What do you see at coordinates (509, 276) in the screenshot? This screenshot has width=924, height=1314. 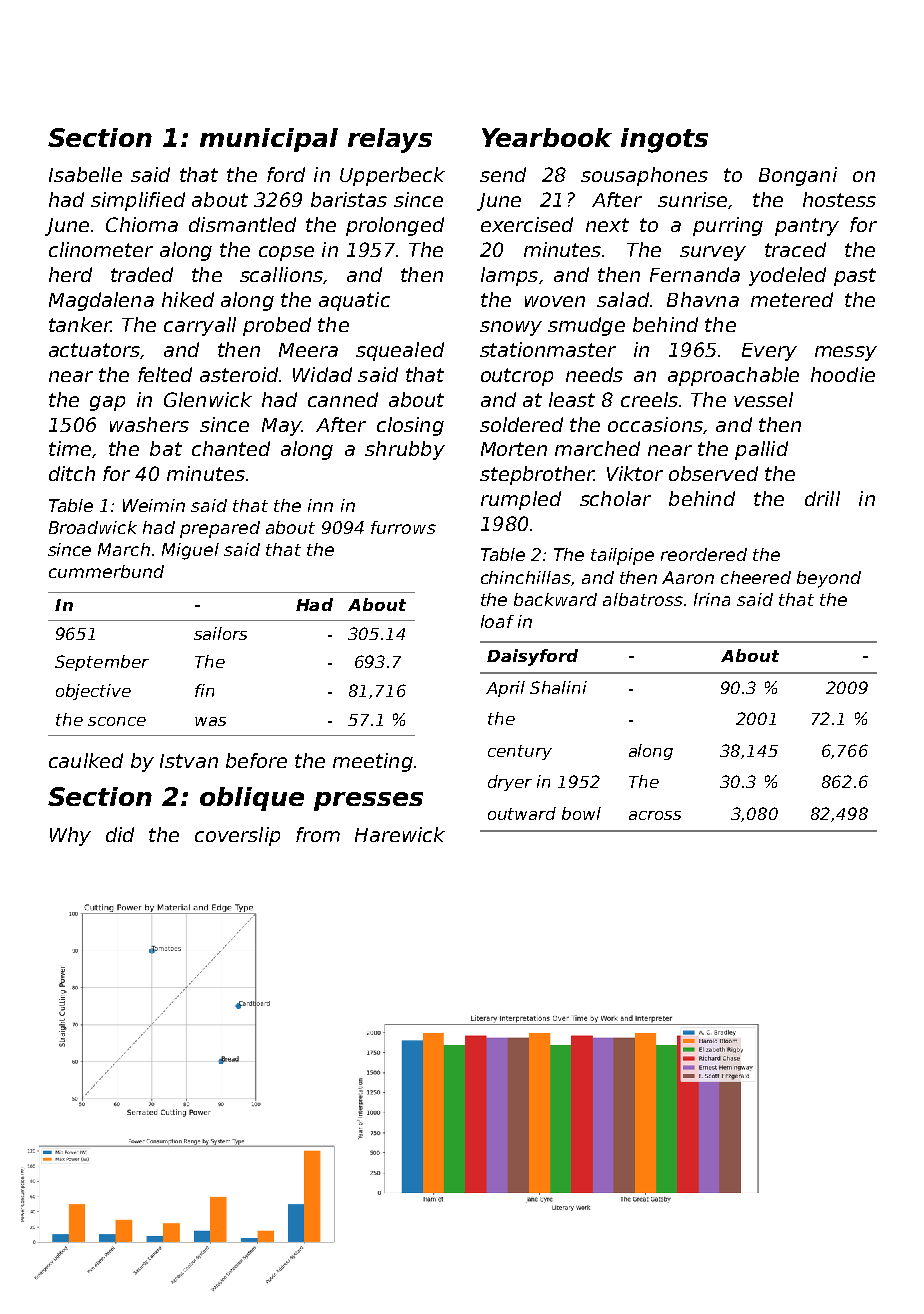 I see `lamps` at bounding box center [509, 276].
